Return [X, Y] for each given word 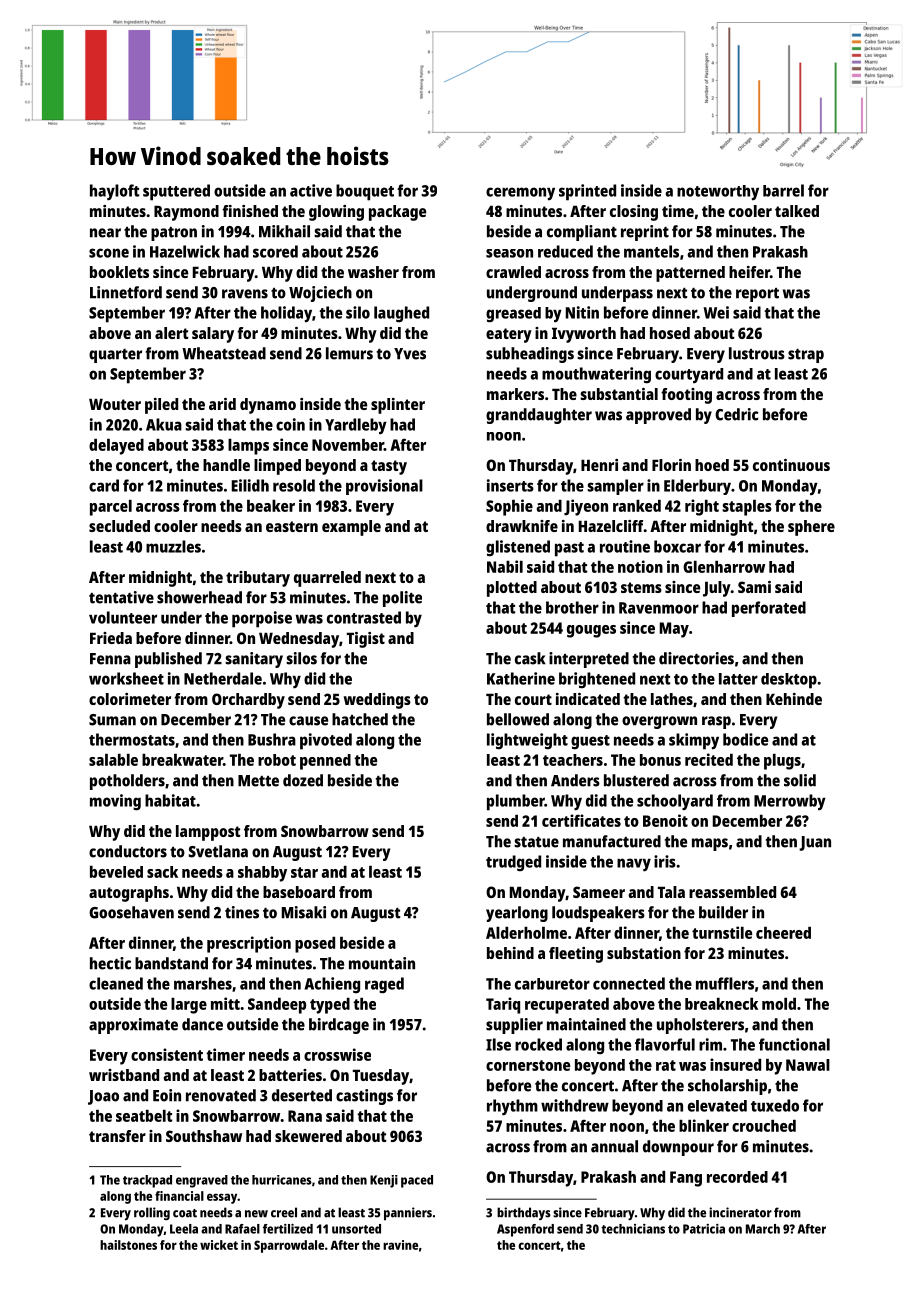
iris [665, 861]
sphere [811, 528]
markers [515, 394]
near [105, 233]
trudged [513, 863]
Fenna [110, 659]
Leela [184, 1229]
